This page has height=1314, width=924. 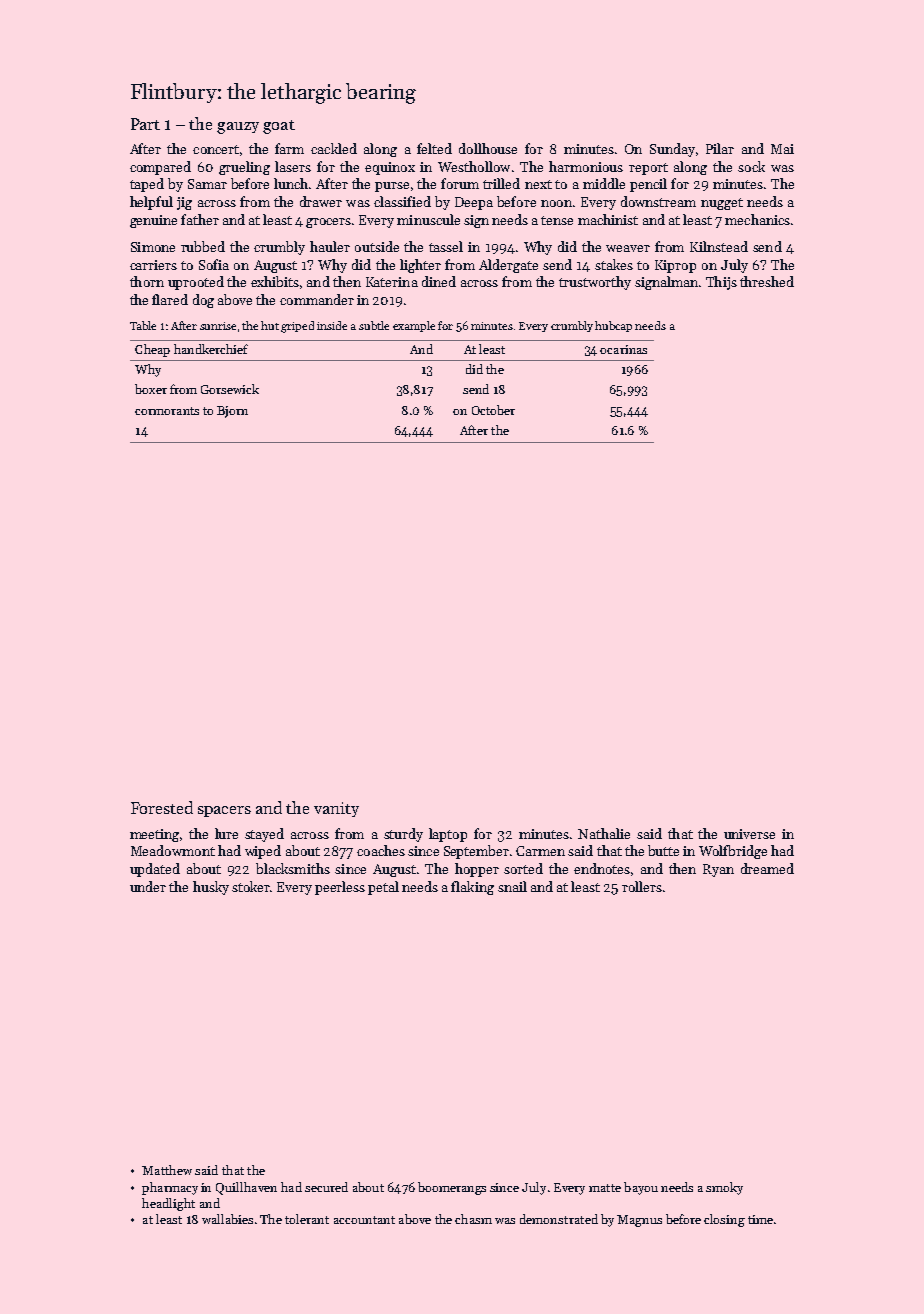 What do you see at coordinates (392, 282) in the page?
I see `Katerina` at bounding box center [392, 282].
